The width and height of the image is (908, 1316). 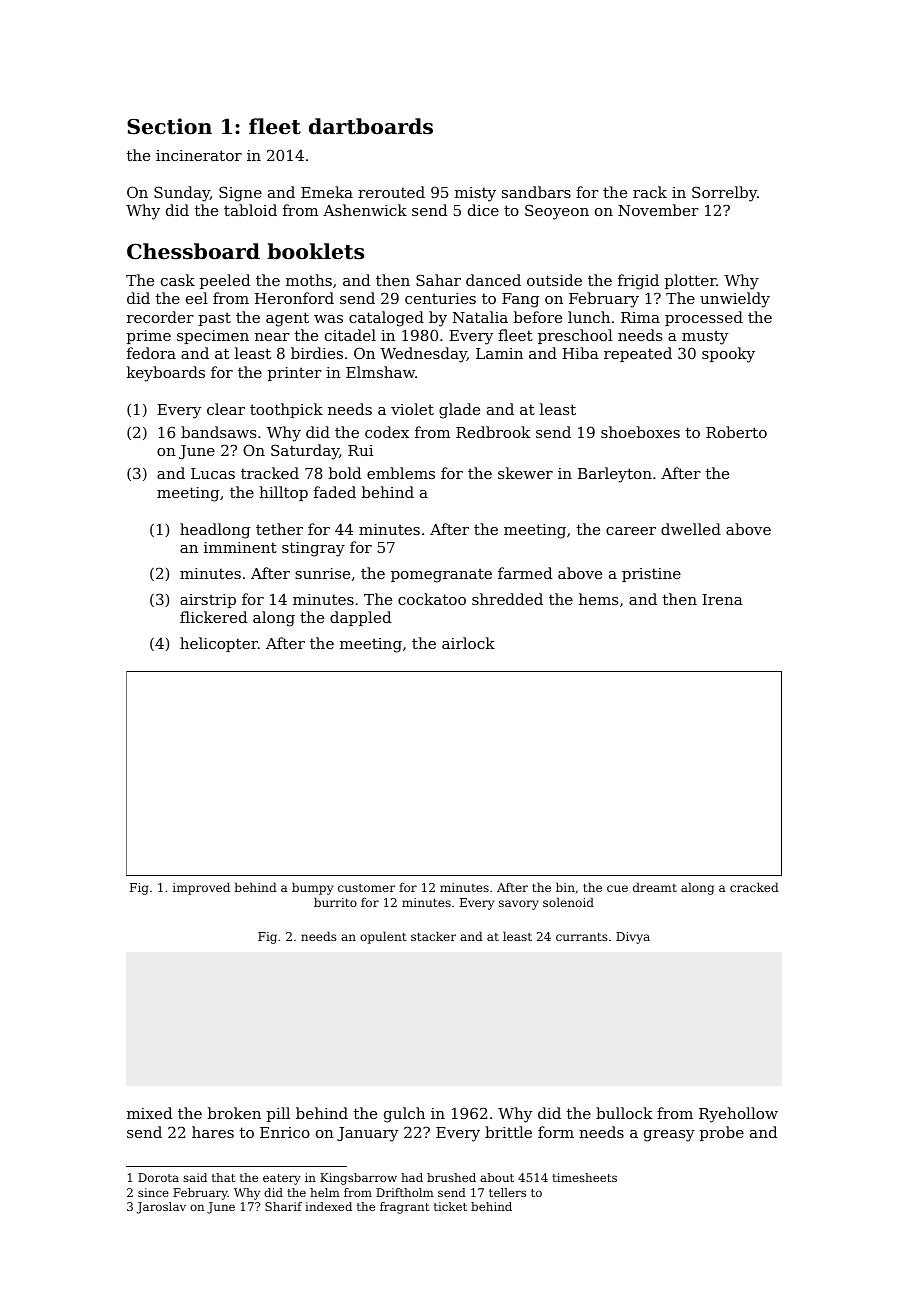 What do you see at coordinates (499, 353) in the image?
I see `Lamin` at bounding box center [499, 353].
